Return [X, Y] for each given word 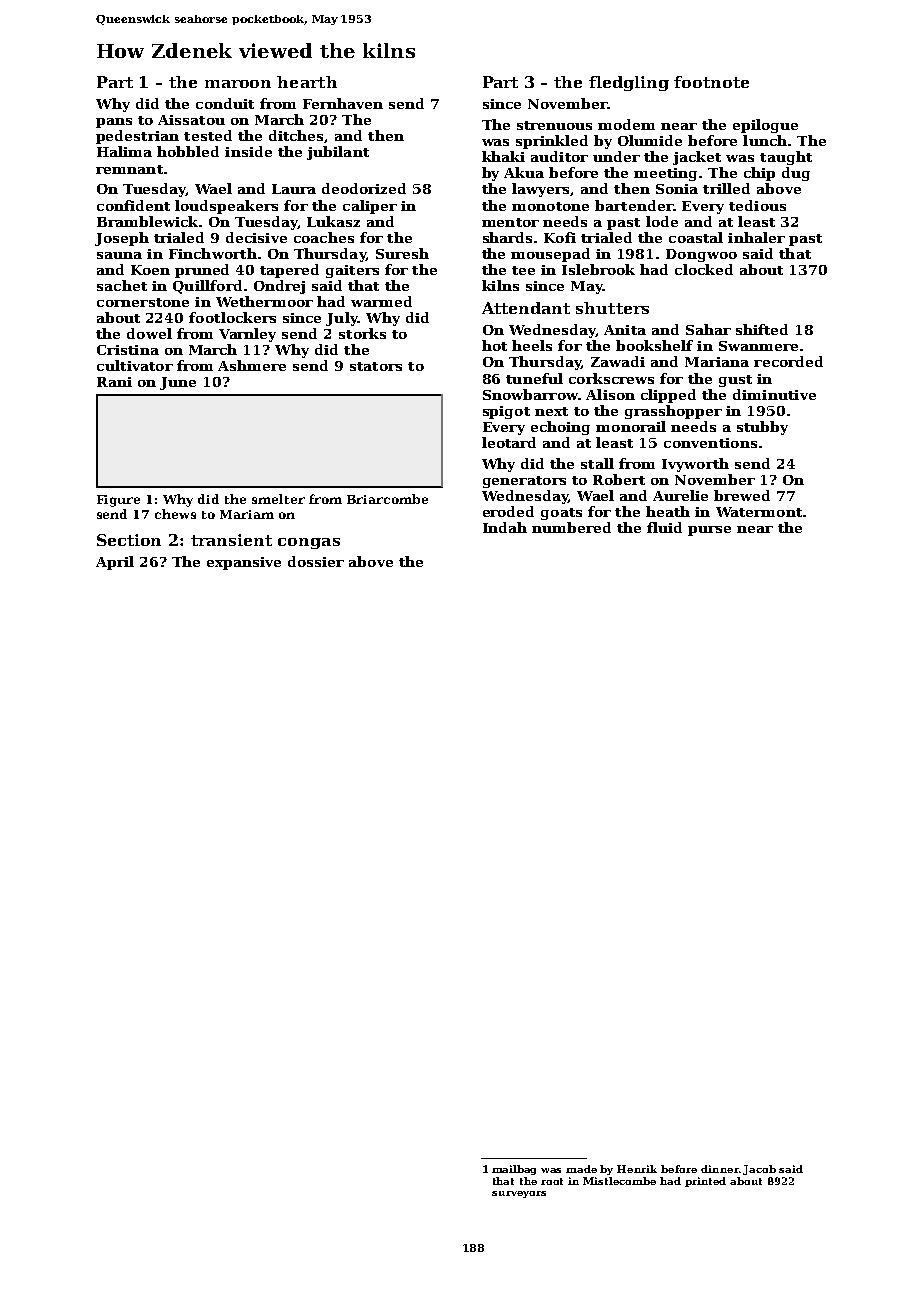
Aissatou [191, 120]
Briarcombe [387, 499]
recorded [788, 361]
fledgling [629, 83]
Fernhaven [343, 103]
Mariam [247, 514]
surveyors [519, 1194]
